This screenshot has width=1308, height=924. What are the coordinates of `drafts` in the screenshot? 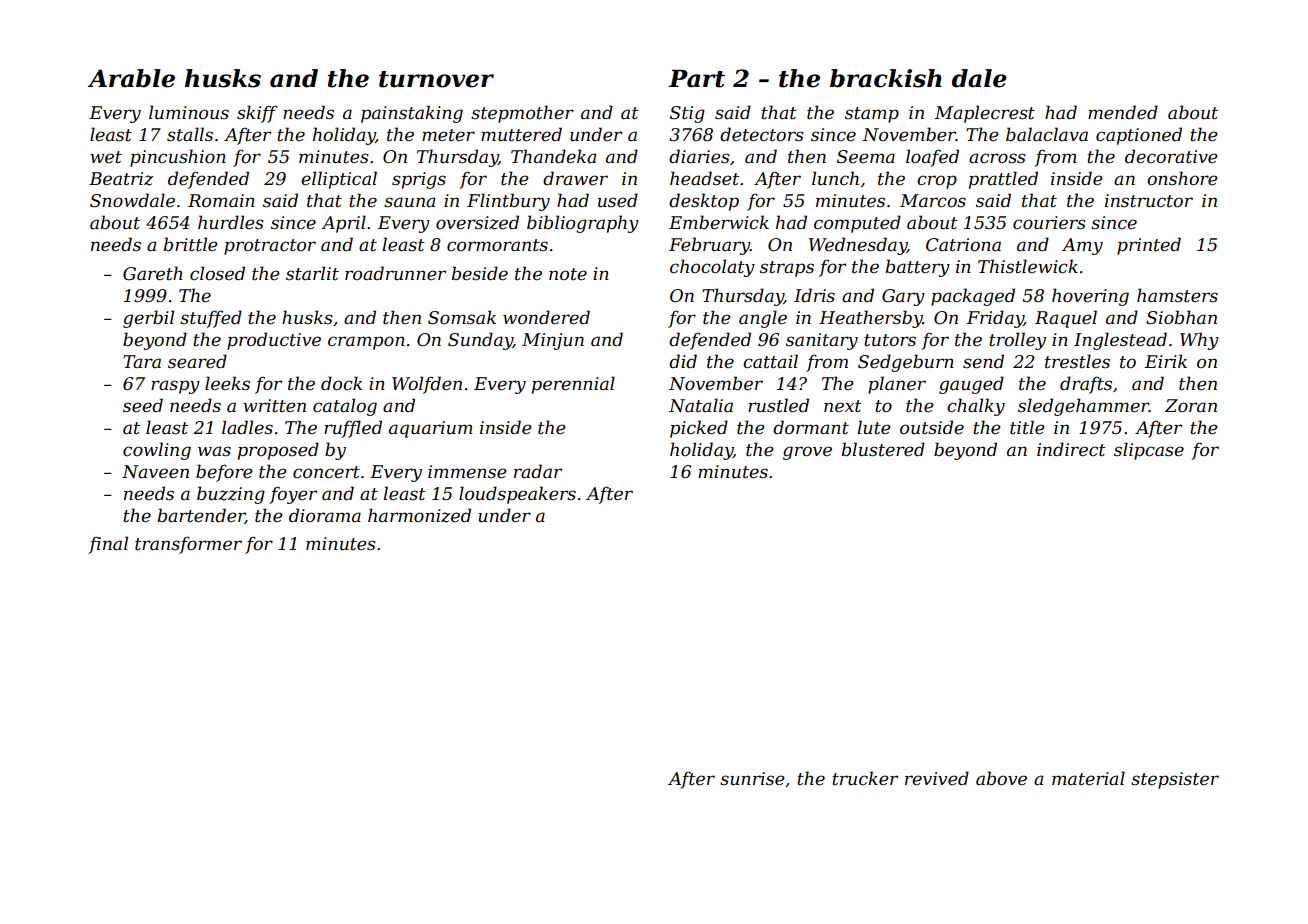 It's located at (1086, 385).
